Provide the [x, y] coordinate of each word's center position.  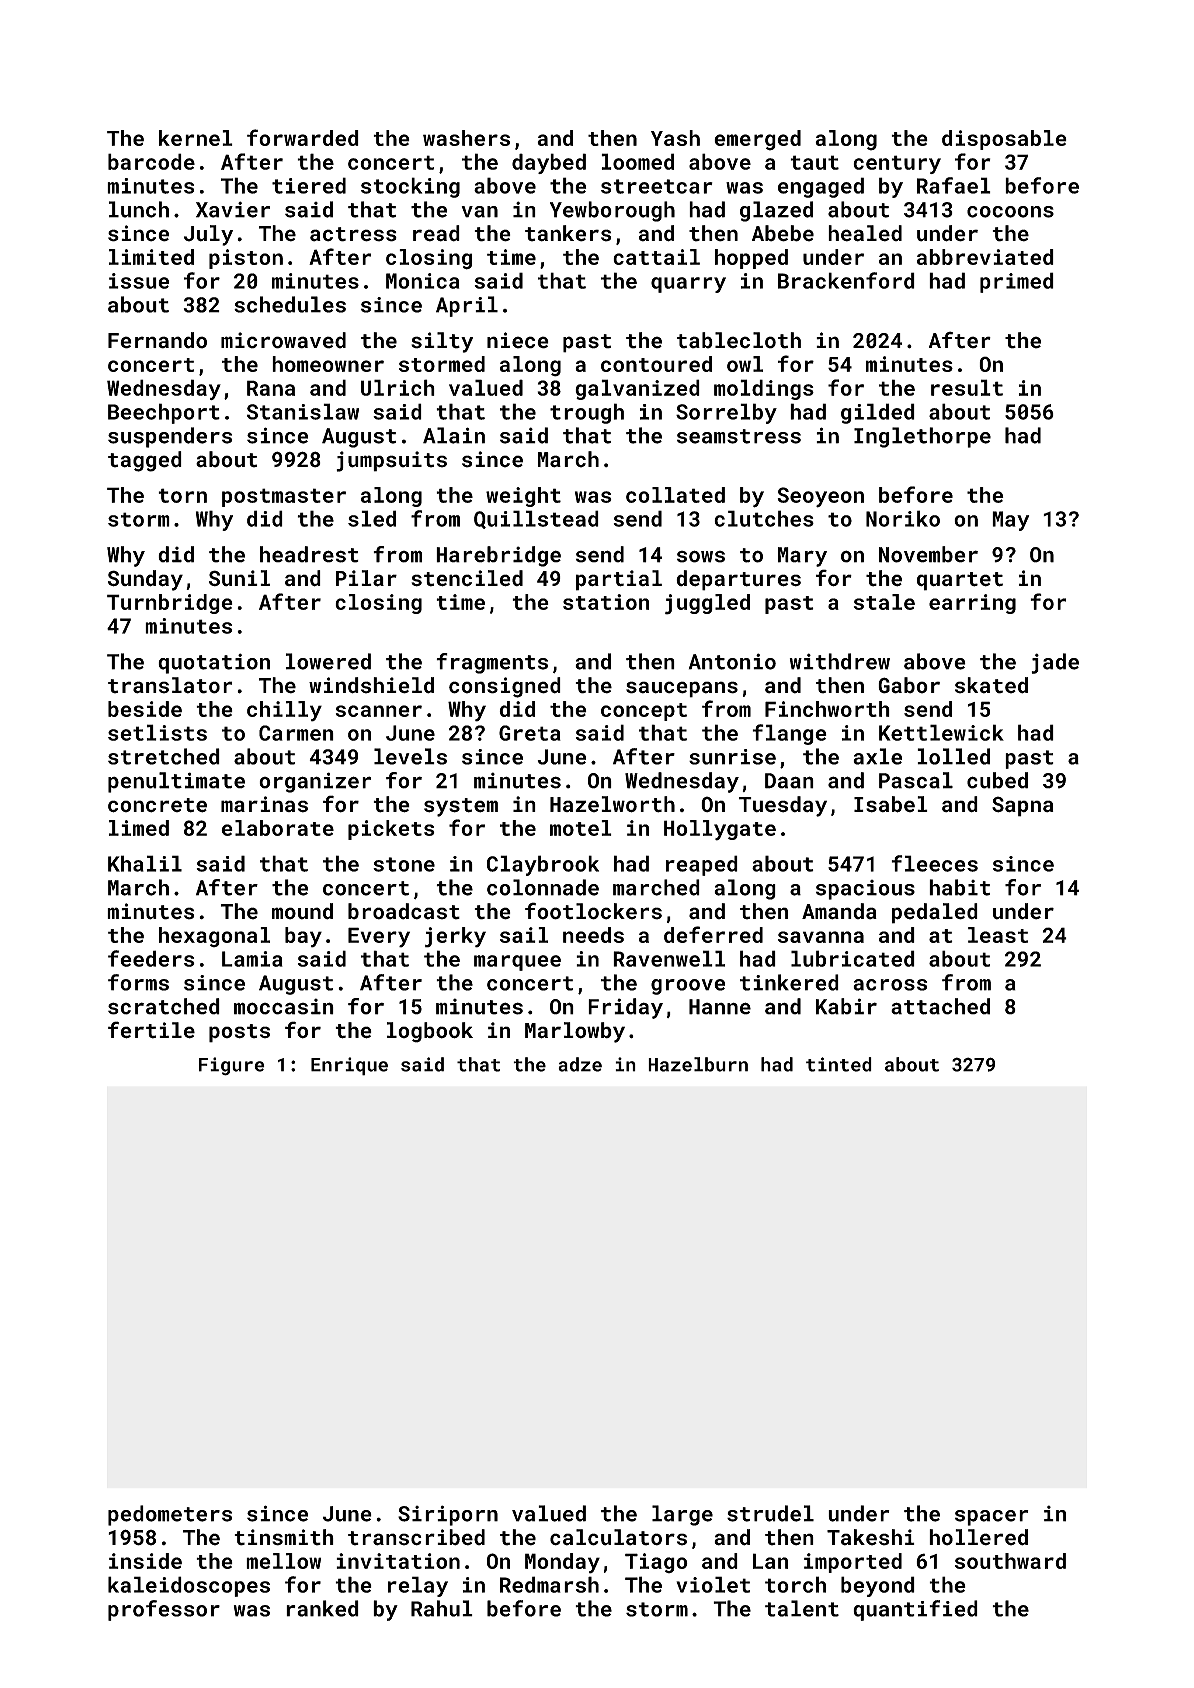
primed [1017, 282]
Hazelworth [612, 804]
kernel [196, 138]
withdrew [839, 661]
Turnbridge [170, 604]
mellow [283, 1561]
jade [1055, 663]
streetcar [657, 186]
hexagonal [214, 937]
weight [523, 497]
